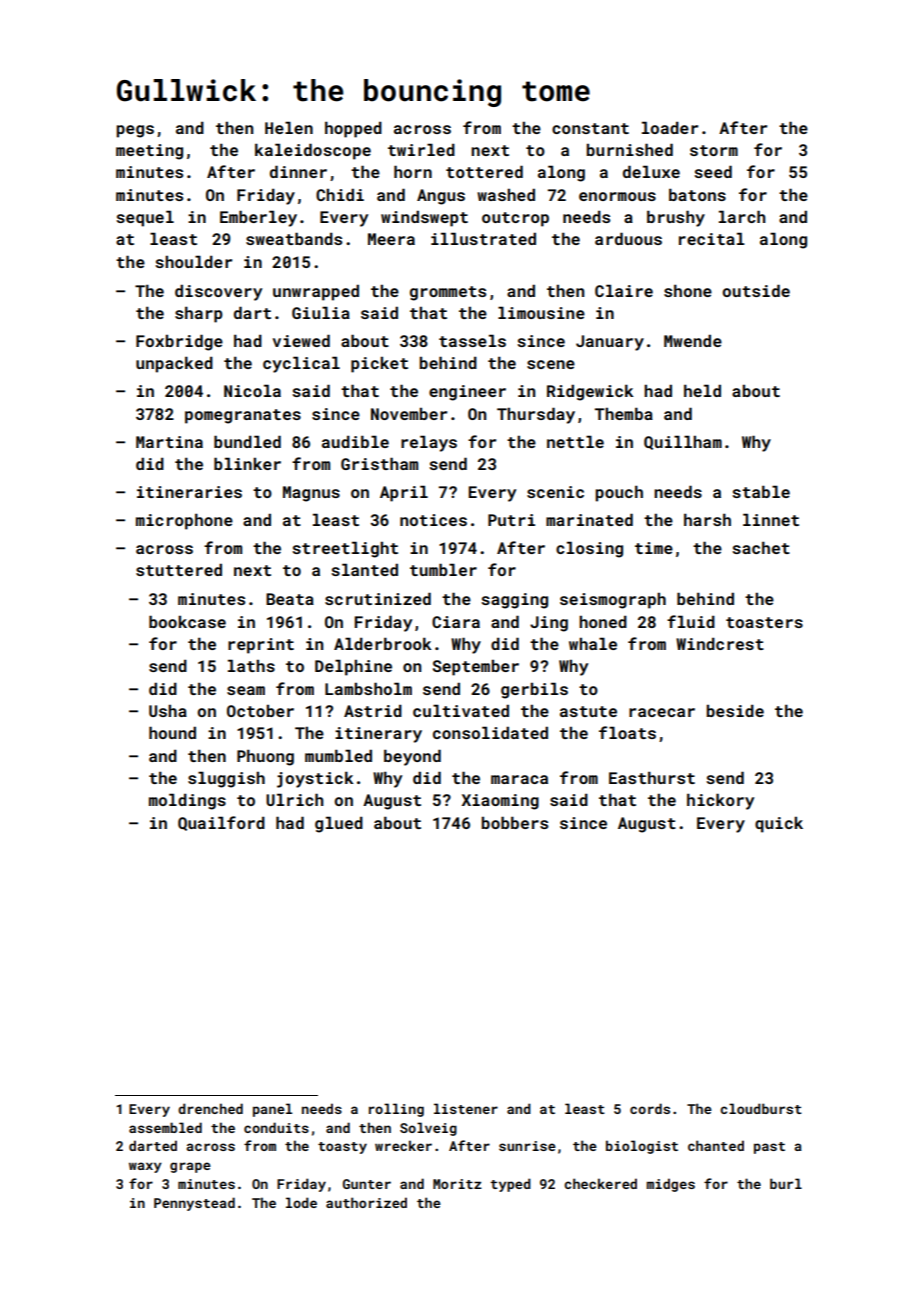  Describe the element at coordinates (720, 801) in the document. I see `hickory` at that location.
